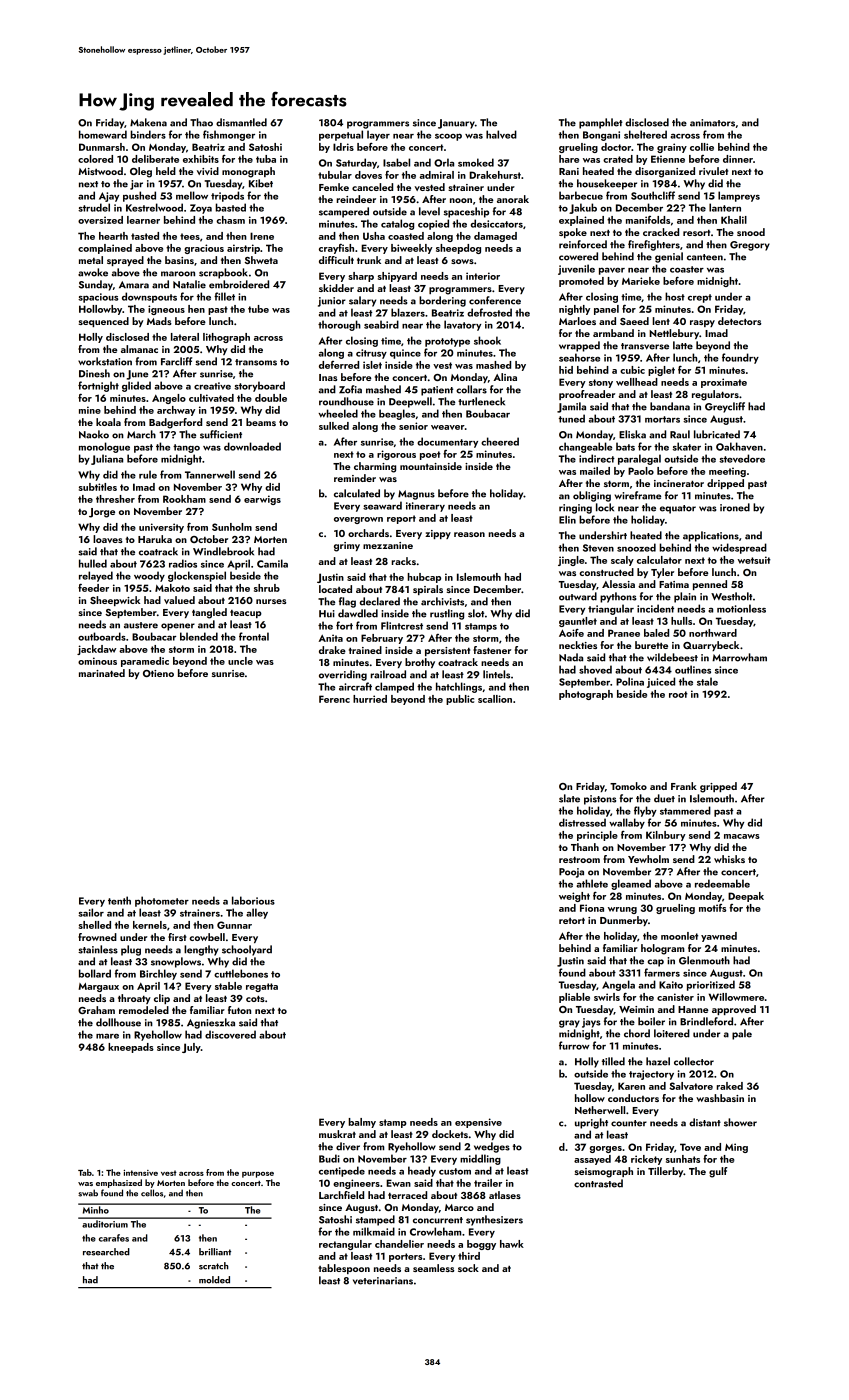  I want to click on photometer, so click(162, 901).
